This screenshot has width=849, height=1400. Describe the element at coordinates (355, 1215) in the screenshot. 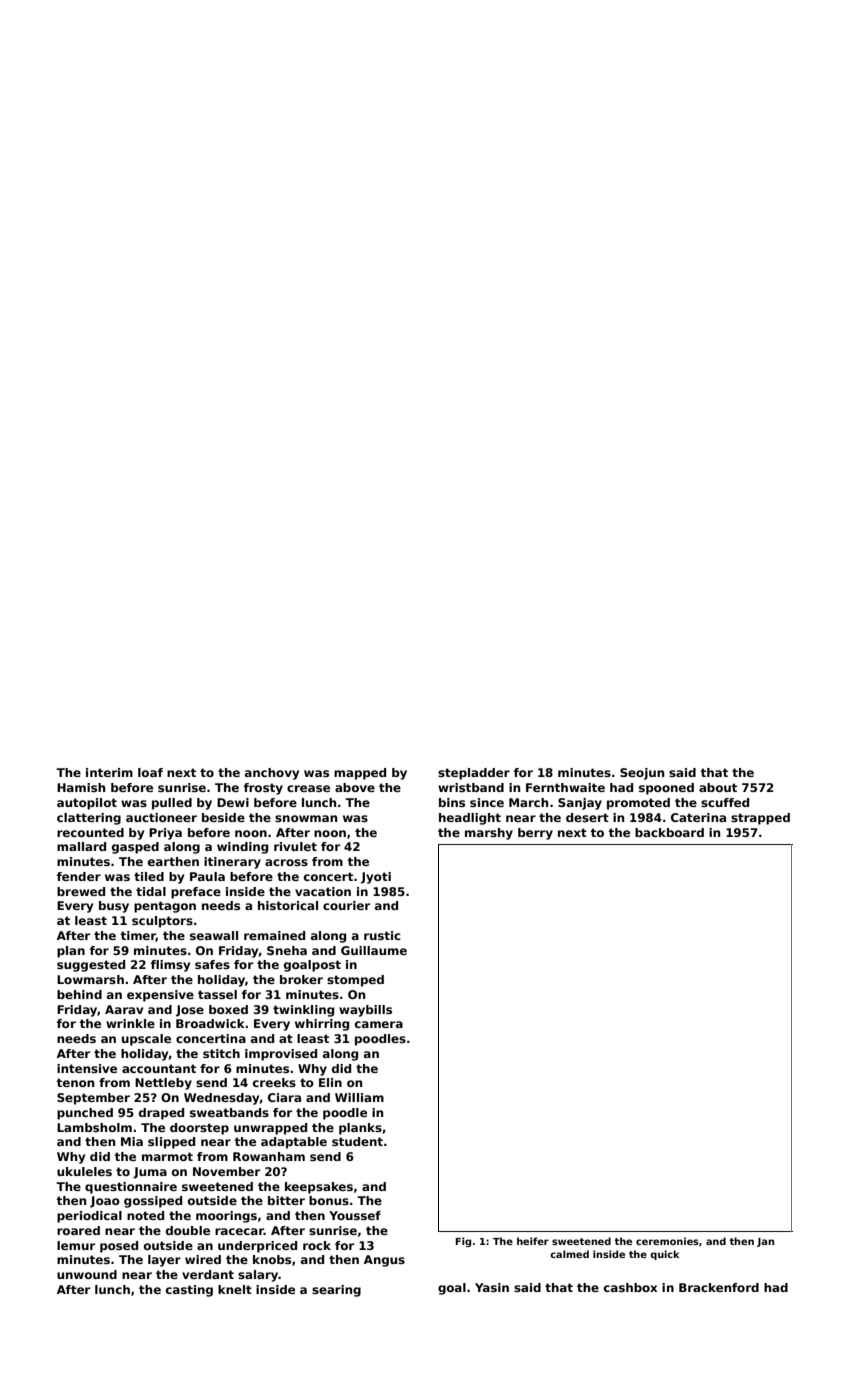

I see `Youssef` at that location.
